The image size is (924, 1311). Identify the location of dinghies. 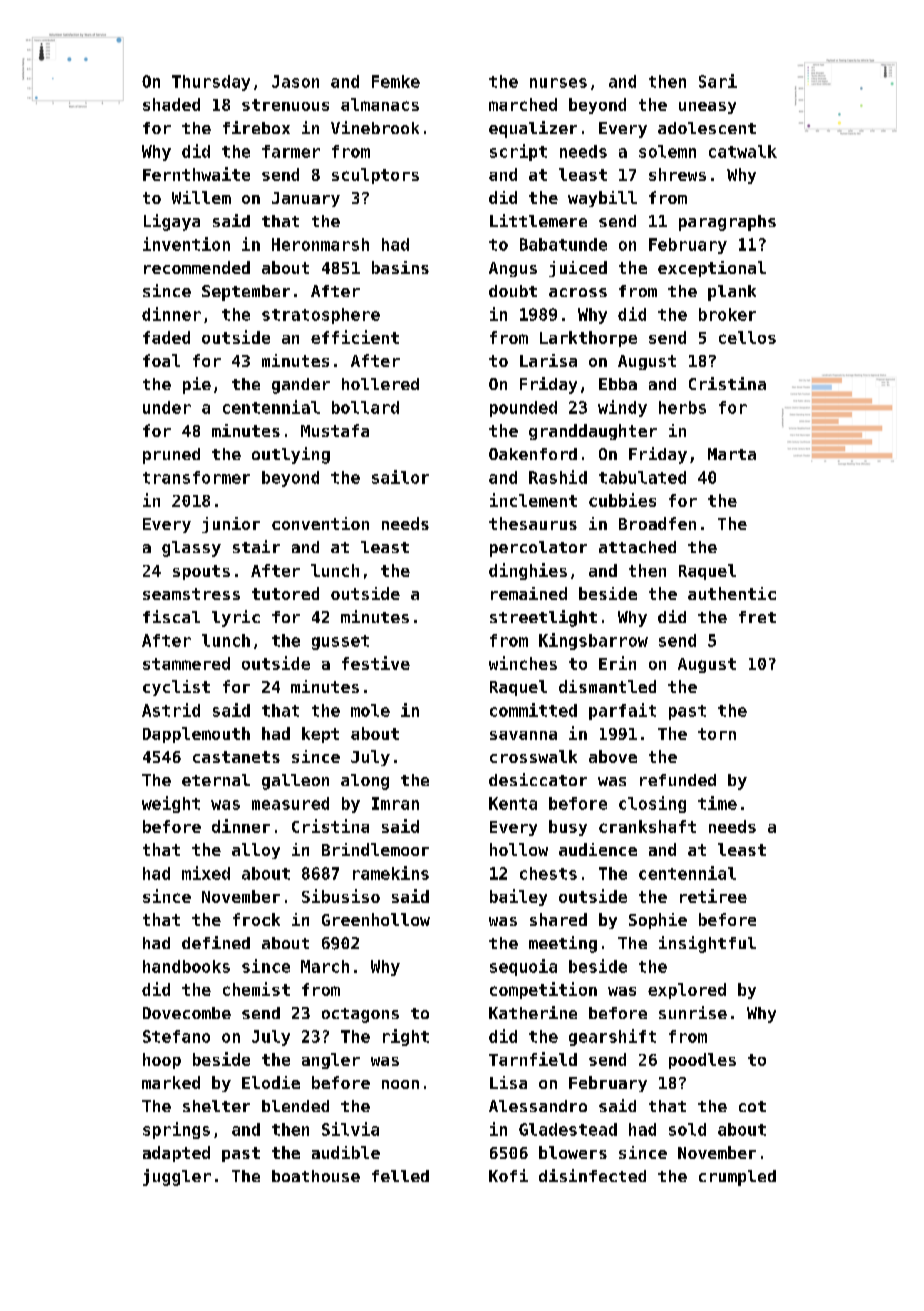
(528, 571).
